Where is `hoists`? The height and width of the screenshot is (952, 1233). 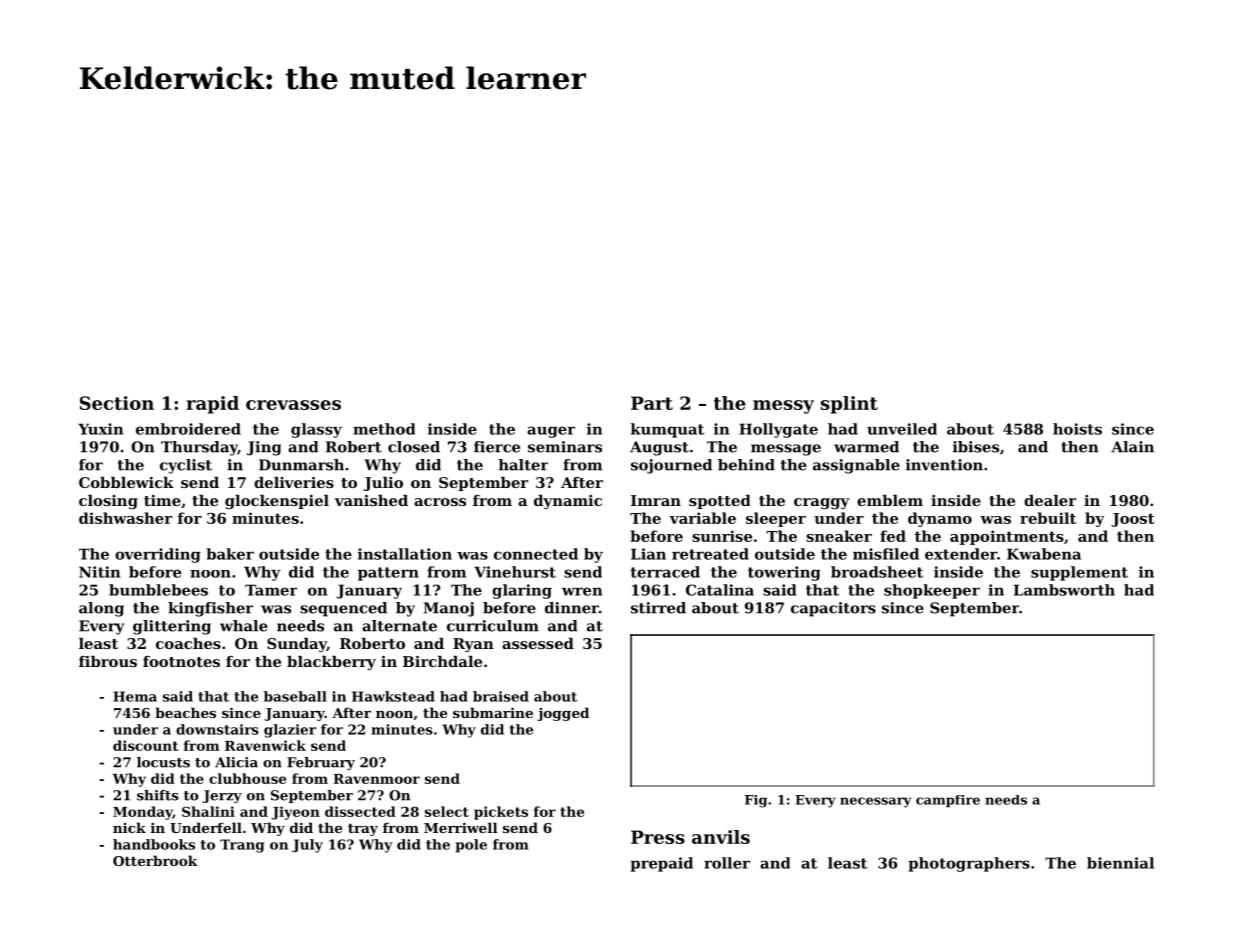
hoists is located at coordinates (1077, 429).
